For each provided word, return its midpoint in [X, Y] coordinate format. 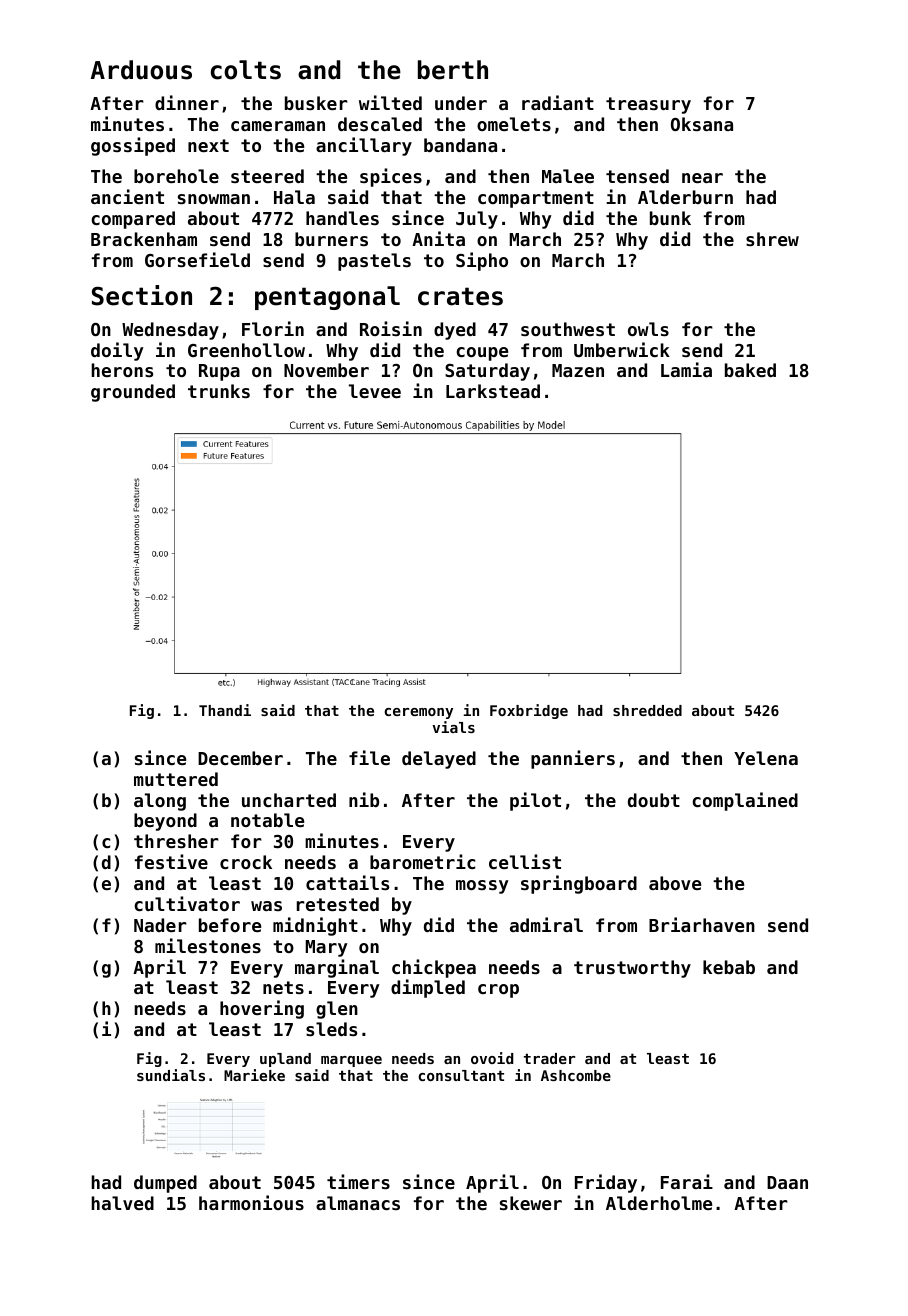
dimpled [428, 988]
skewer [531, 1203]
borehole [176, 176]
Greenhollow [246, 350]
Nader [160, 925]
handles [342, 218]
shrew [772, 239]
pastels [374, 262]
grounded [133, 393]
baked [750, 370]
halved [122, 1203]
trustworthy [632, 969]
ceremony [418, 713]
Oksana [702, 124]
